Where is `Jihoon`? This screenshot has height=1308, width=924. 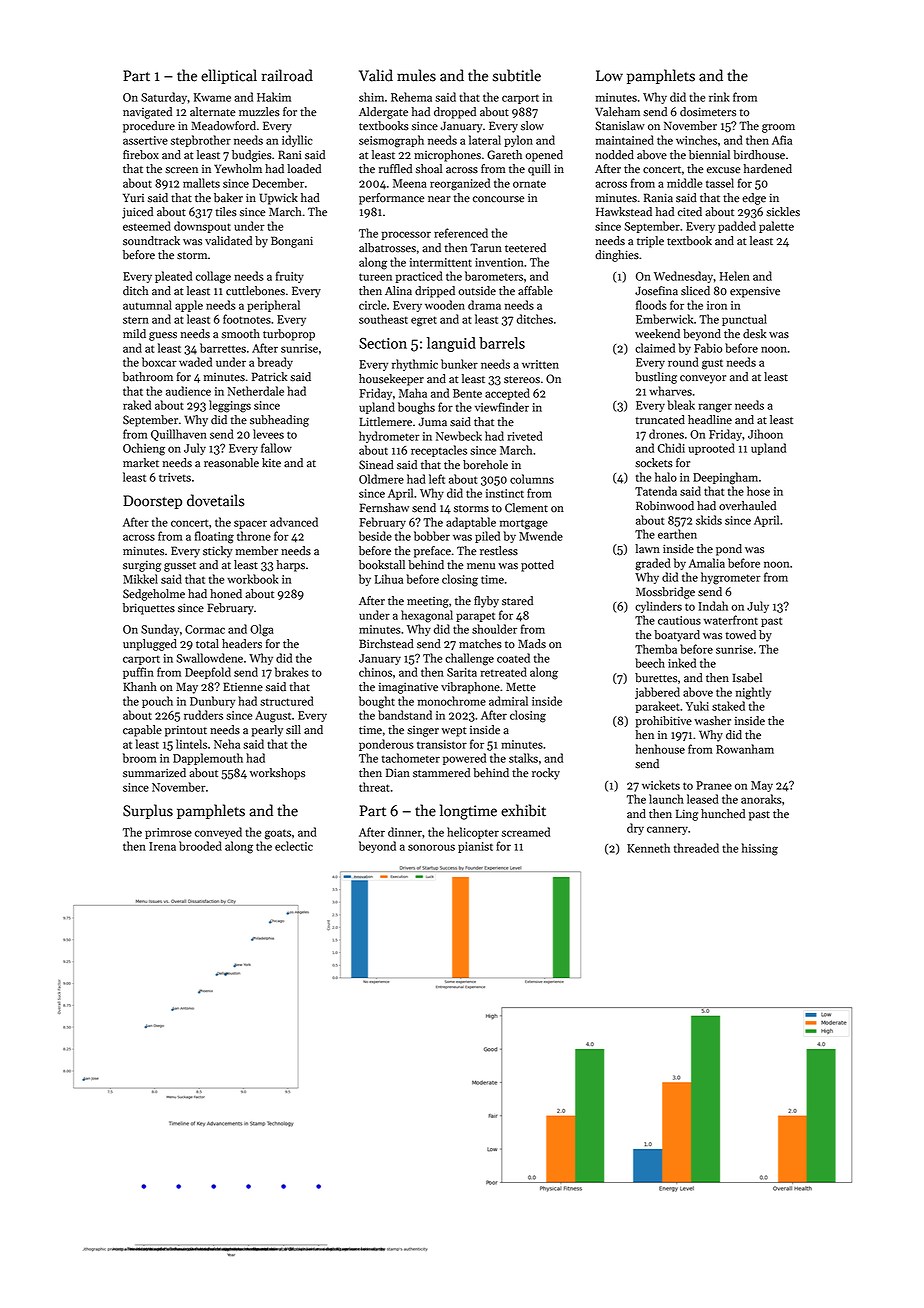
Jihoon is located at coordinates (765, 434).
